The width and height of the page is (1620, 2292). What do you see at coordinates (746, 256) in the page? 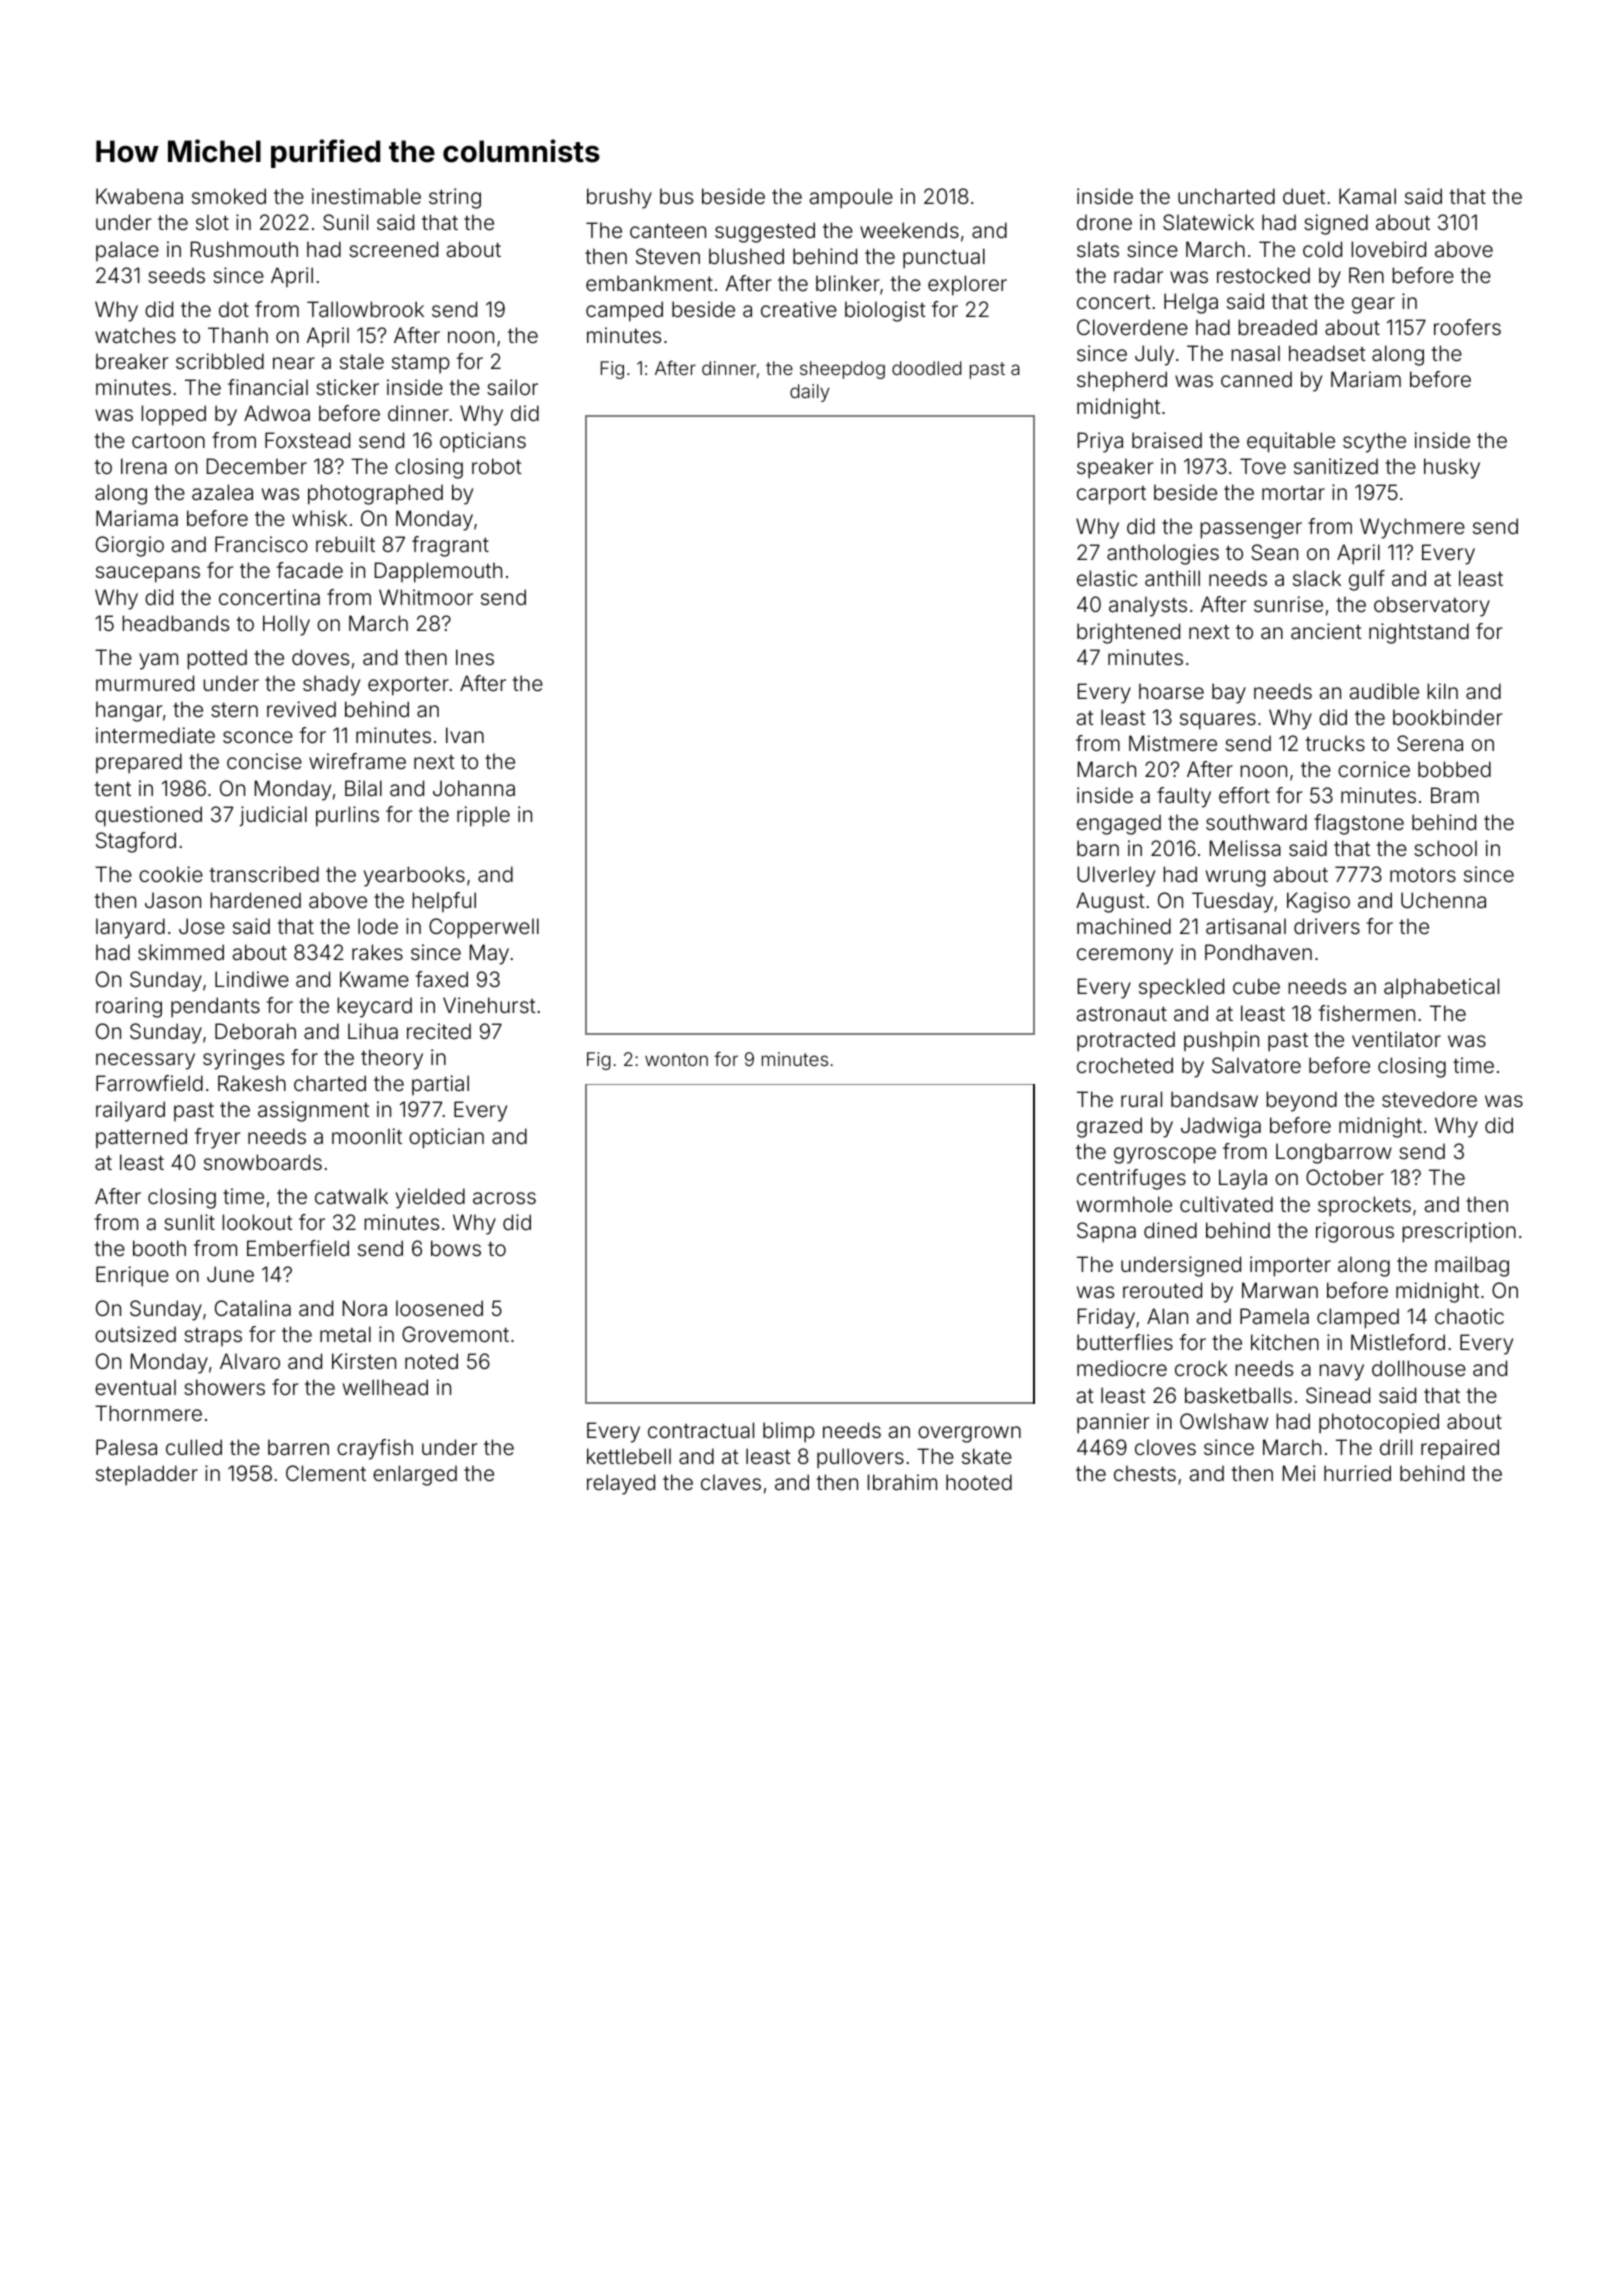
I see `blushed` at bounding box center [746, 256].
